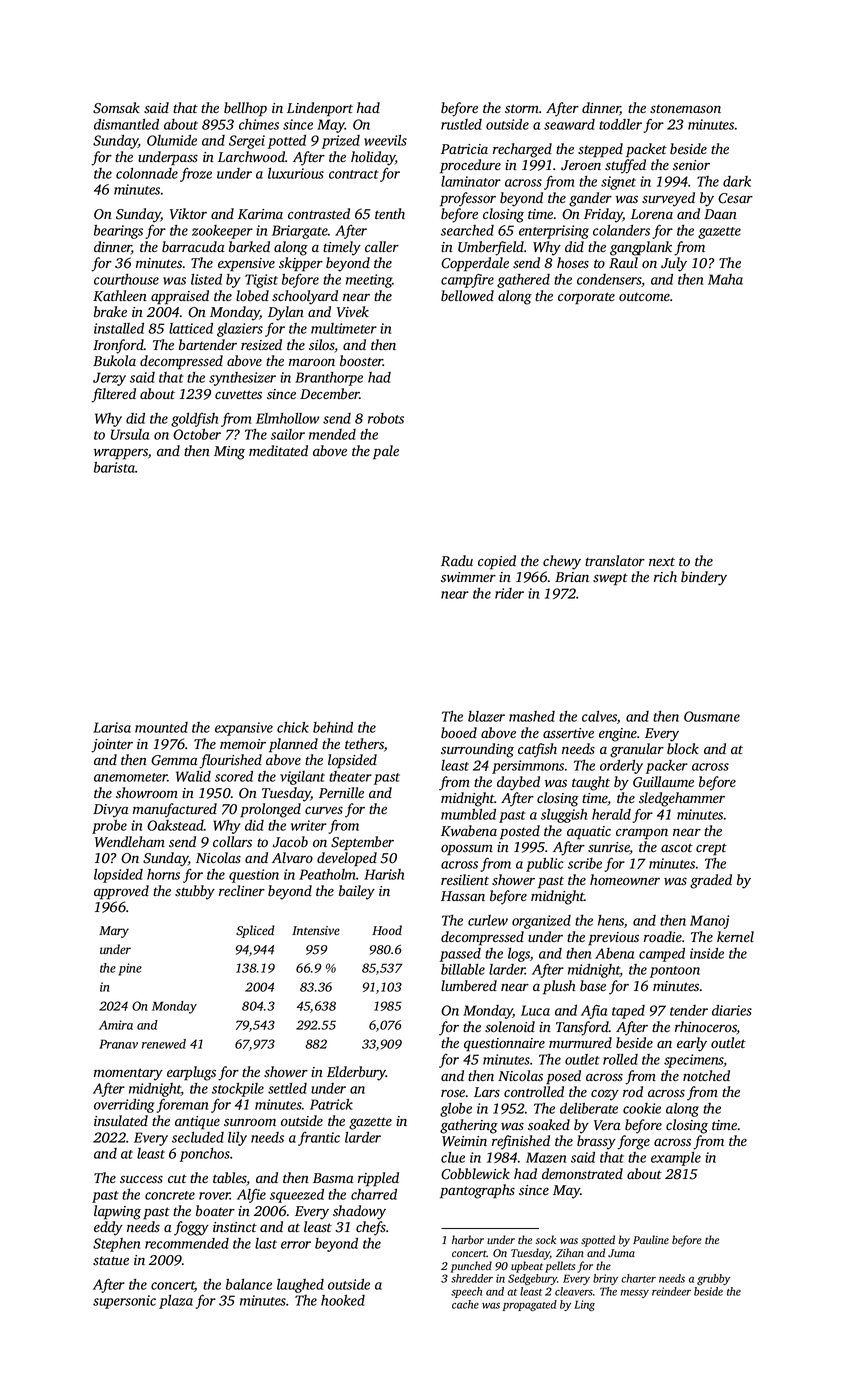 Image resolution: width=849 pixels, height=1400 pixels. Describe the element at coordinates (386, 418) in the image. I see `robots` at that location.
